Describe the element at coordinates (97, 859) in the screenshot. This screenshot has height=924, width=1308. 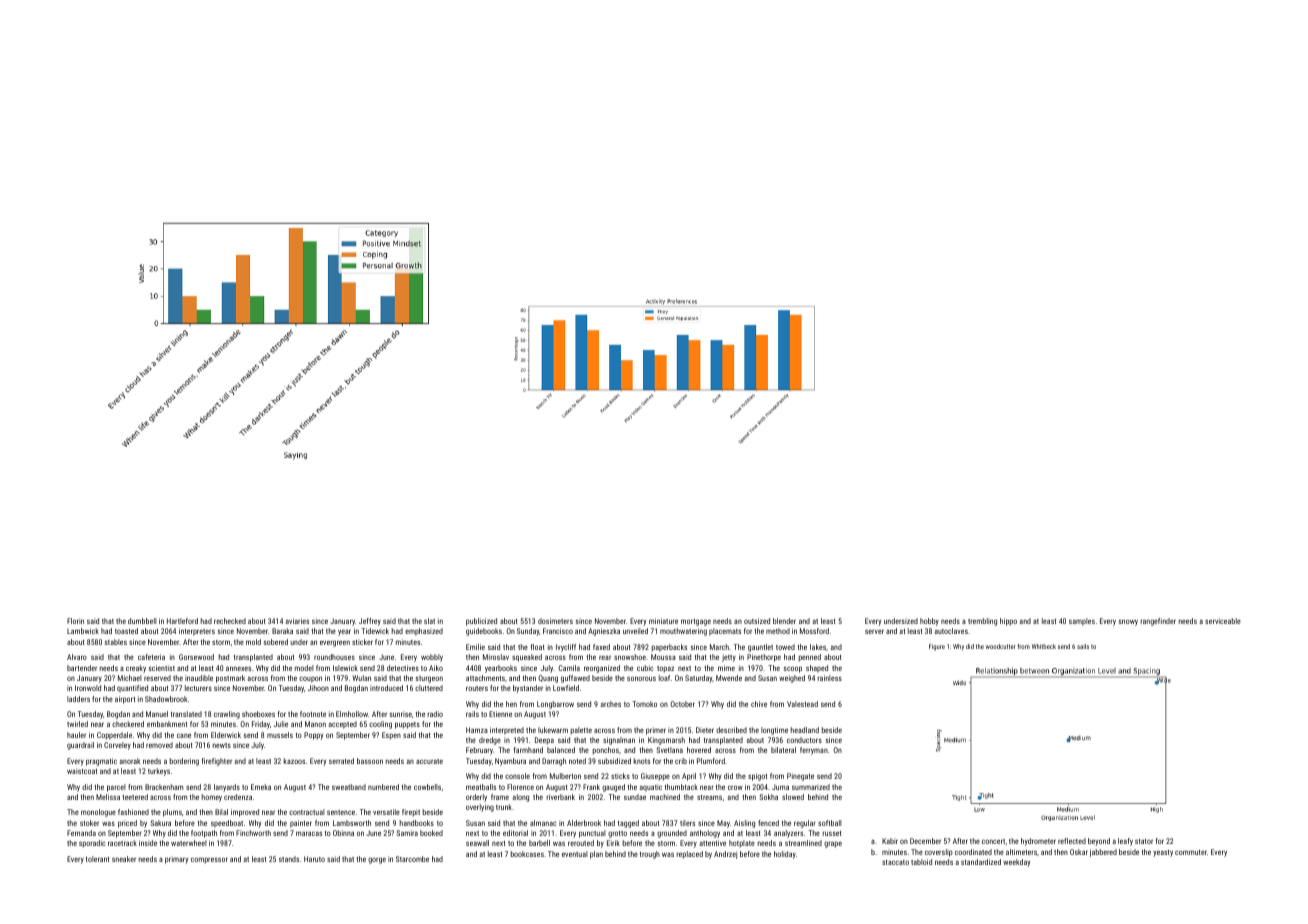
I see `tolerant` at that location.
